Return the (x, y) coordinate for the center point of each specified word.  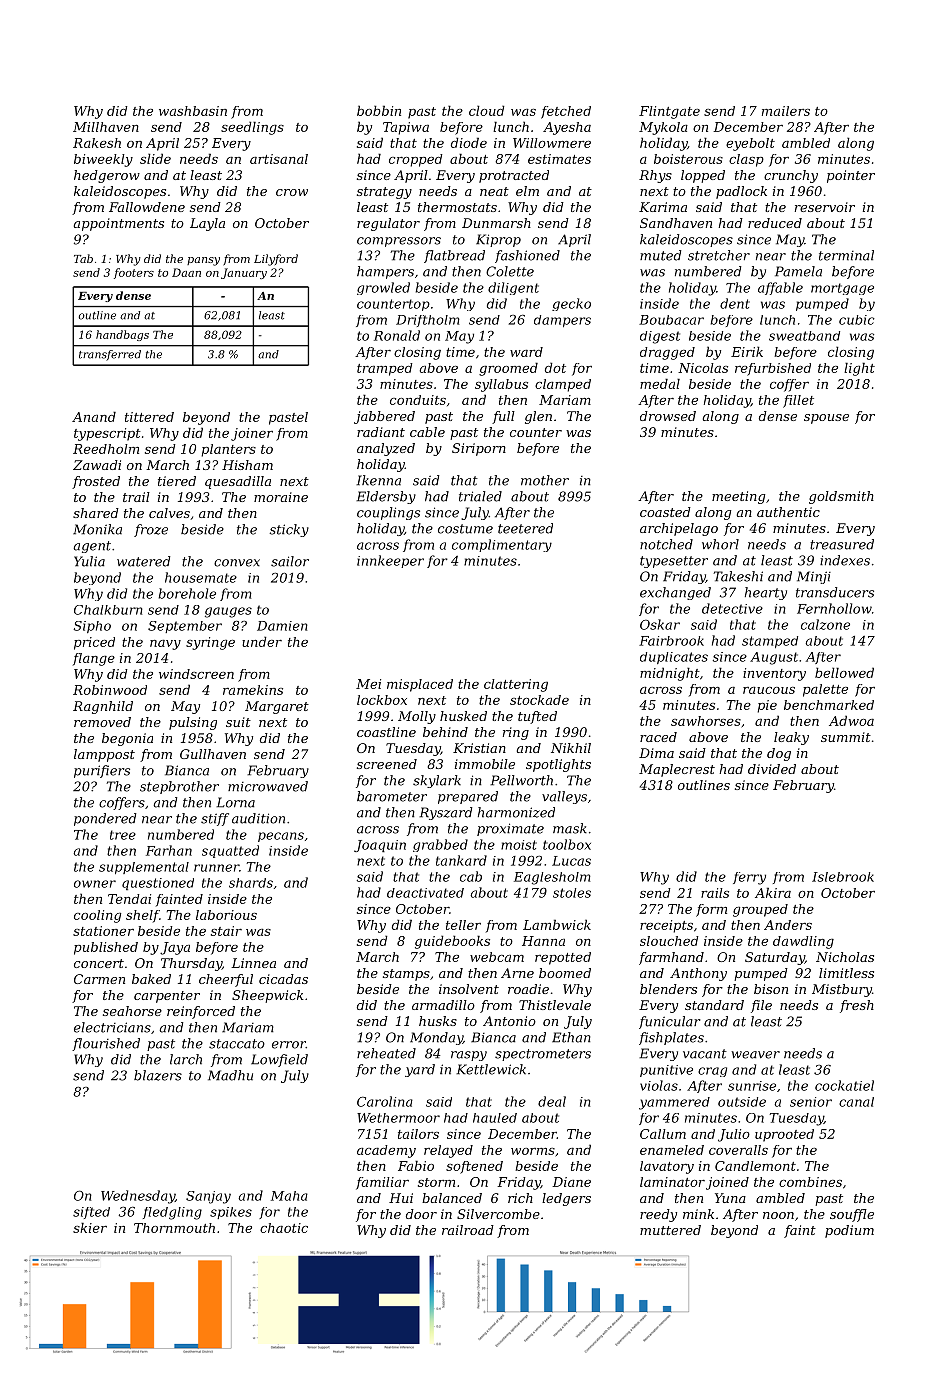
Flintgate (669, 112)
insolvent (469, 989)
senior (811, 1102)
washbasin (193, 111)
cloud (487, 110)
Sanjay (208, 1197)
